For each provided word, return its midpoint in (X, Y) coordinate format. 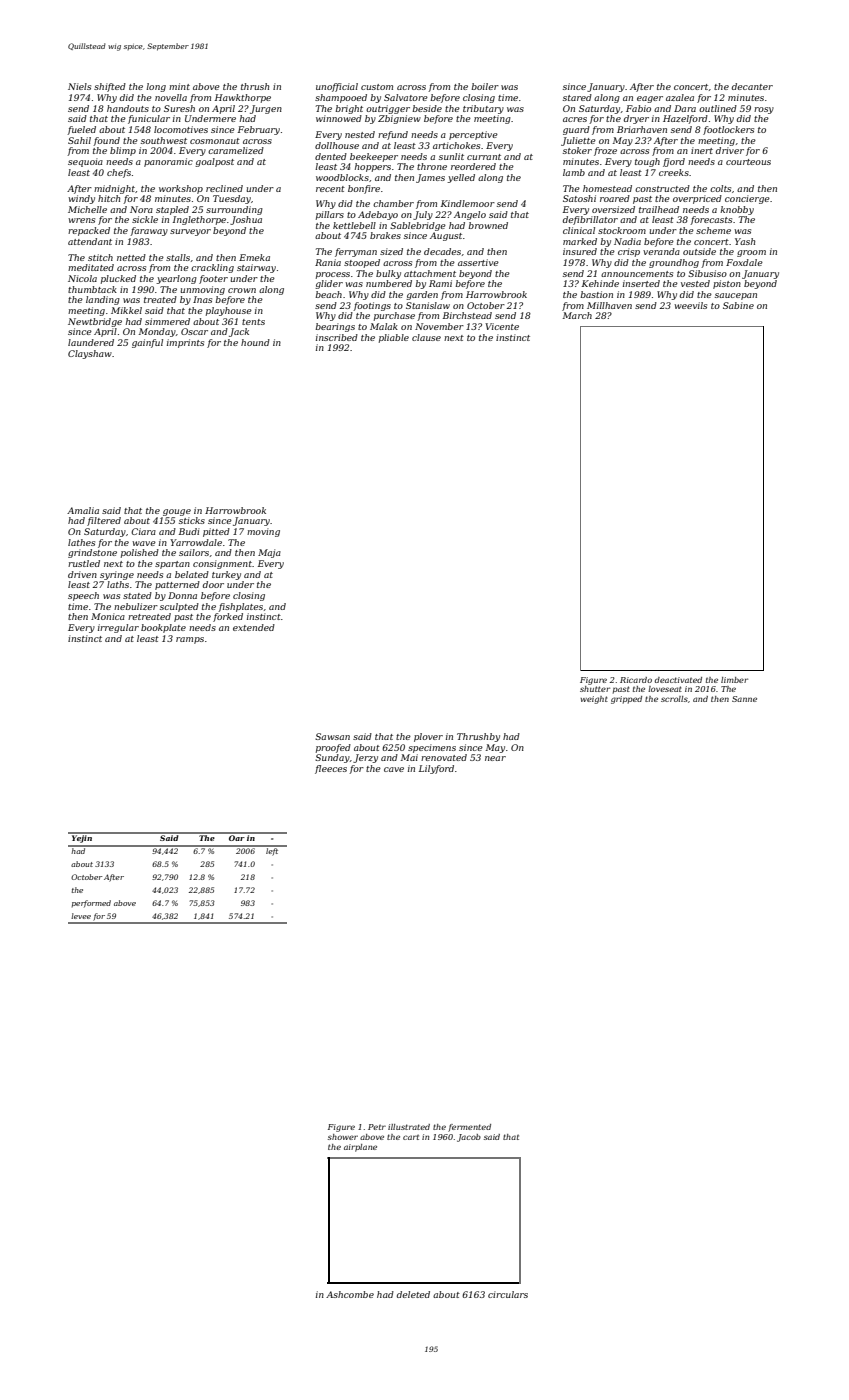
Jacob (469, 1138)
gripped (626, 700)
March (577, 315)
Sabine (738, 305)
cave (394, 769)
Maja (269, 553)
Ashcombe (350, 1294)
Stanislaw (428, 305)
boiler (485, 86)
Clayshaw (90, 354)
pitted (216, 532)
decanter (752, 86)
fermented (469, 1128)
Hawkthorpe (243, 98)
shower (343, 1137)
